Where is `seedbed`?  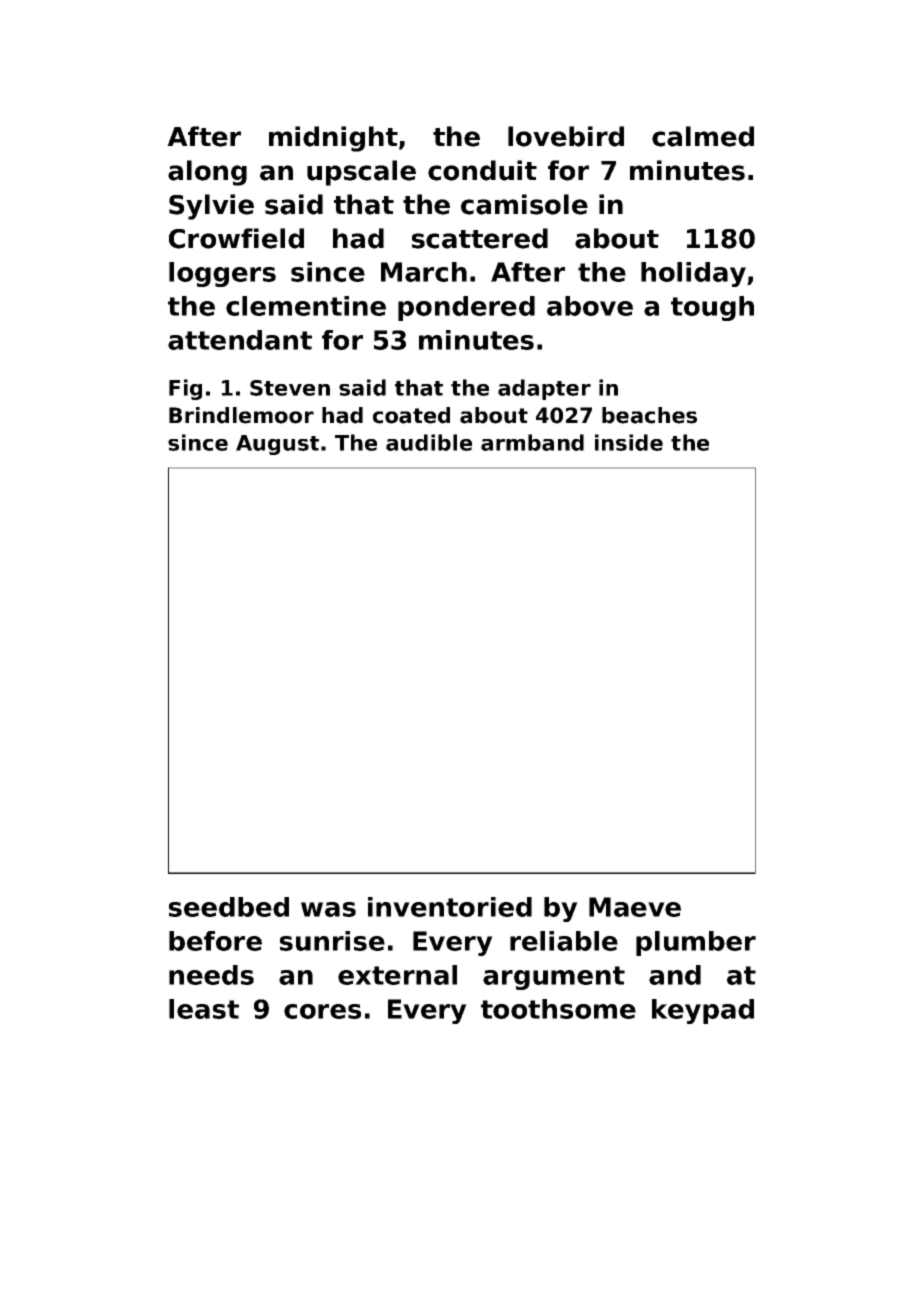 seedbed is located at coordinates (229, 907).
